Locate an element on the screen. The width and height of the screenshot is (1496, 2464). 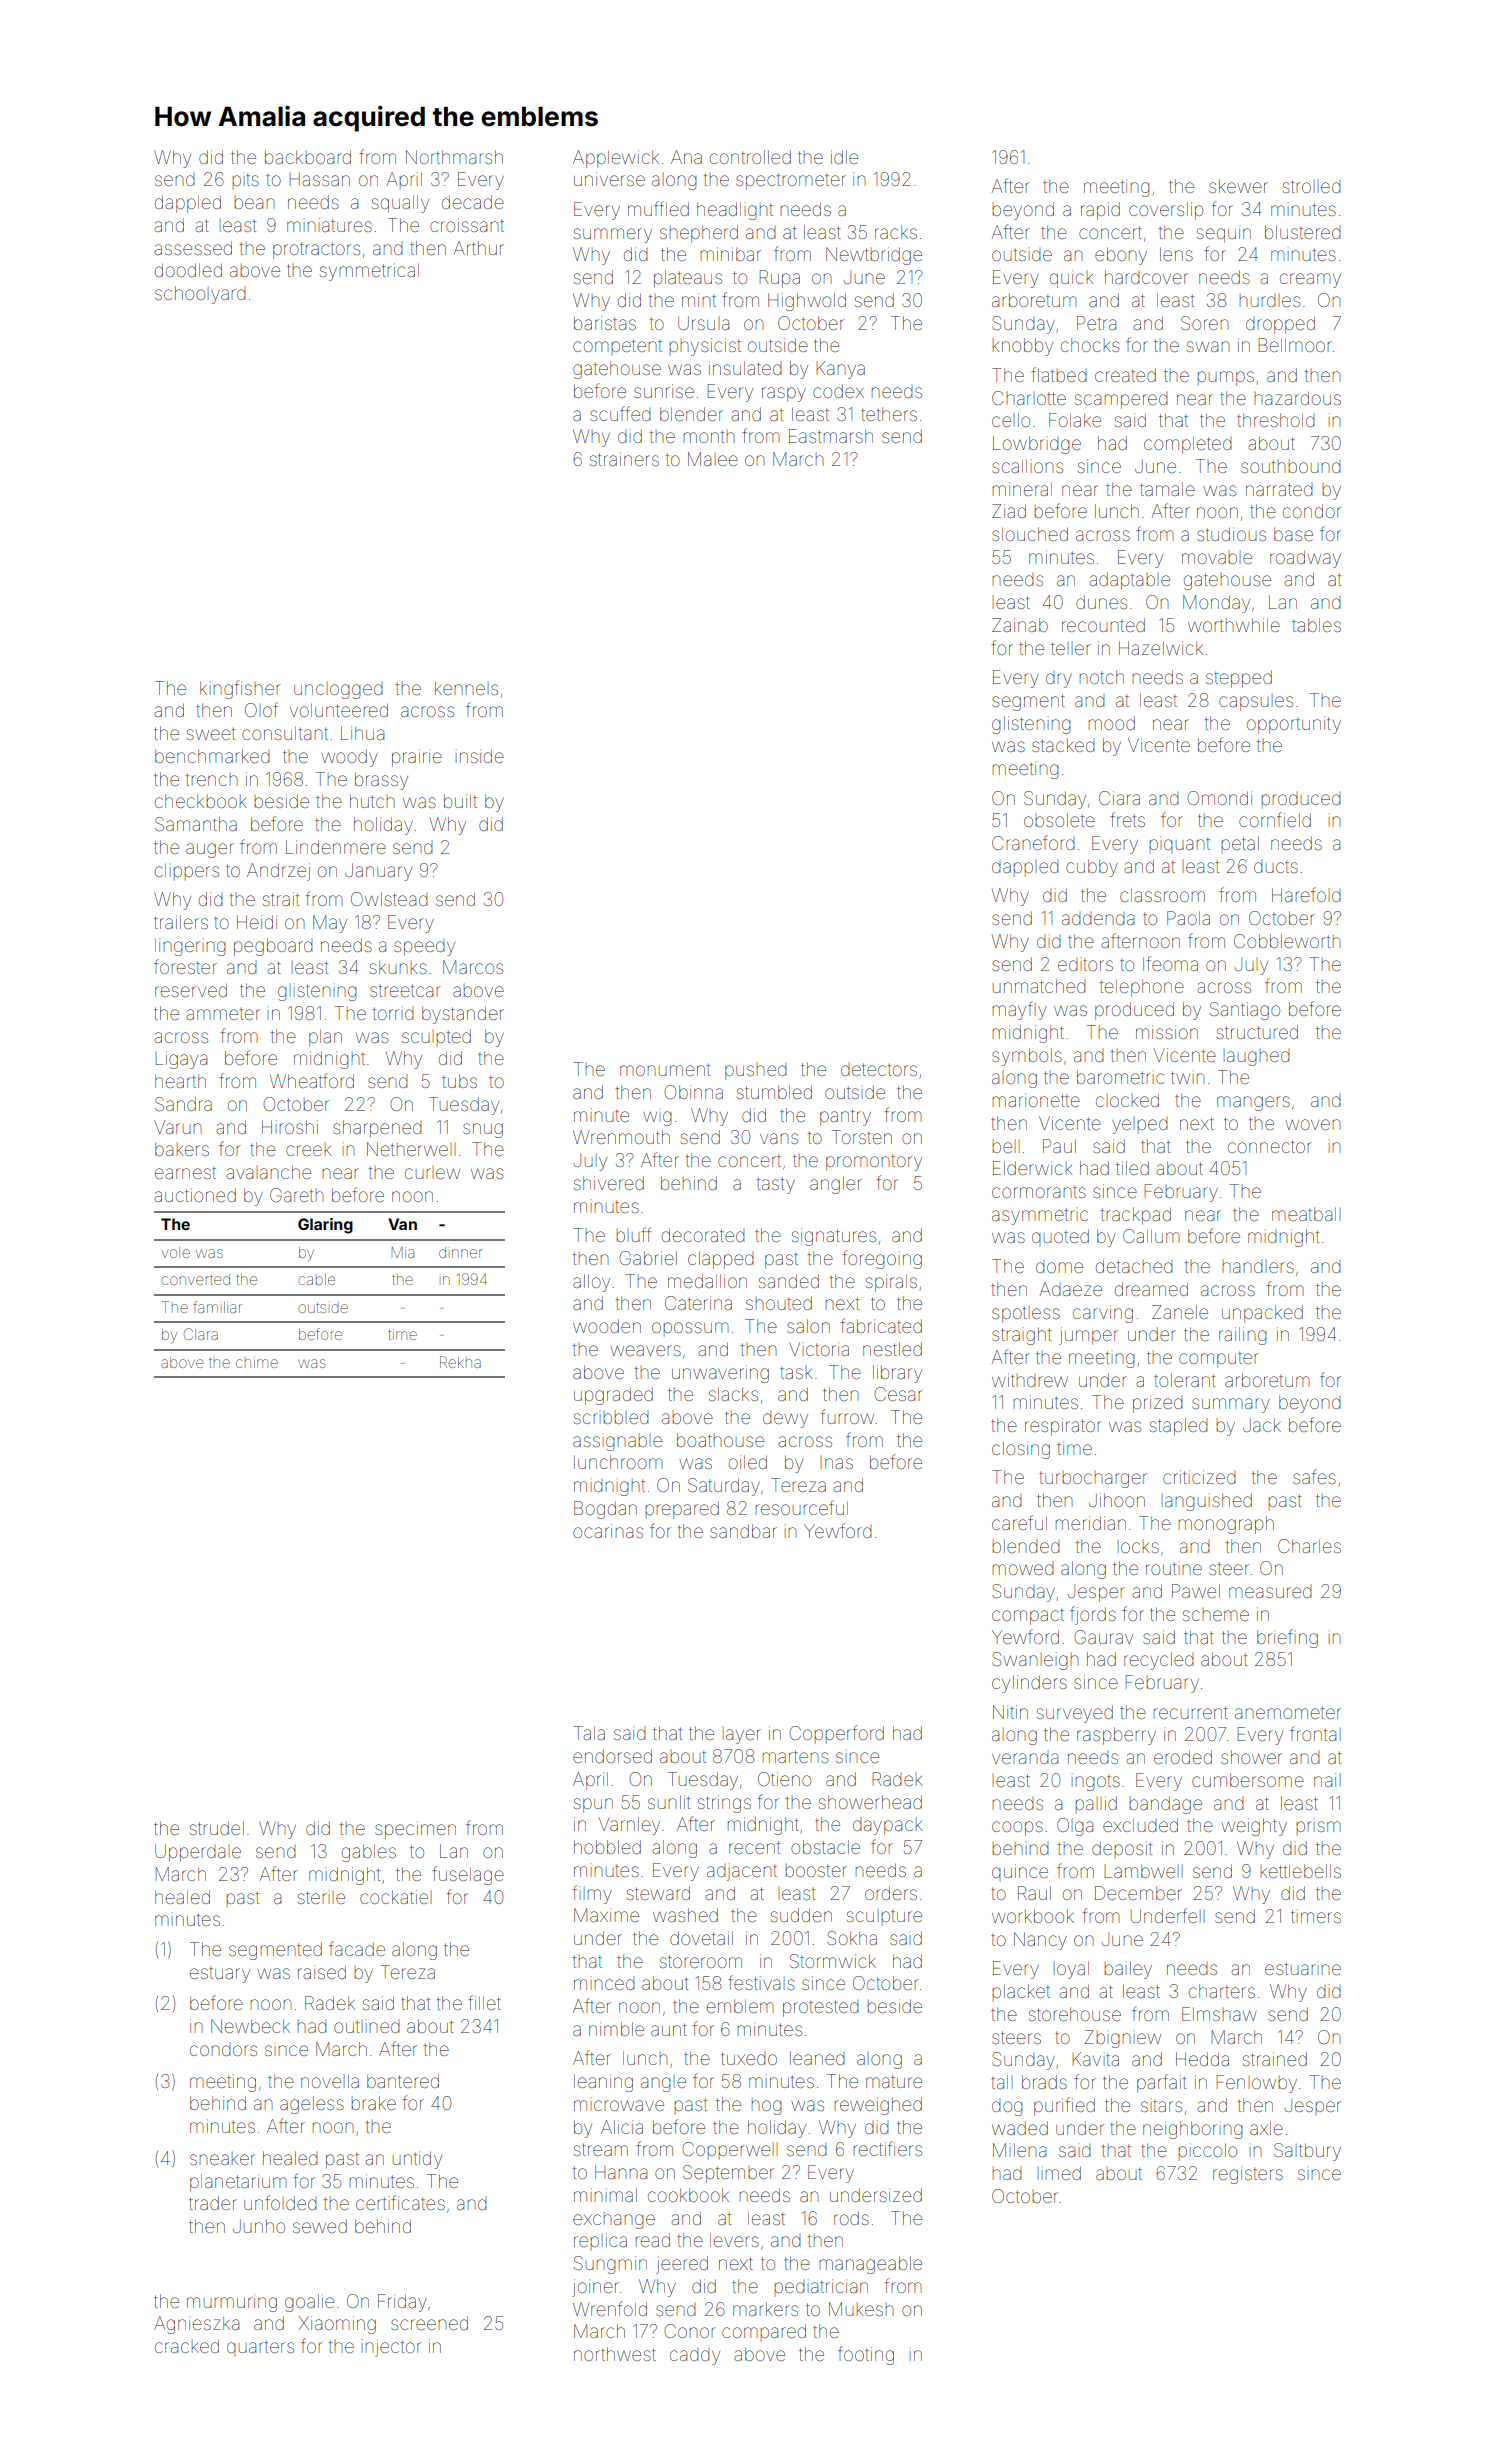
tethers is located at coordinates (889, 414).
